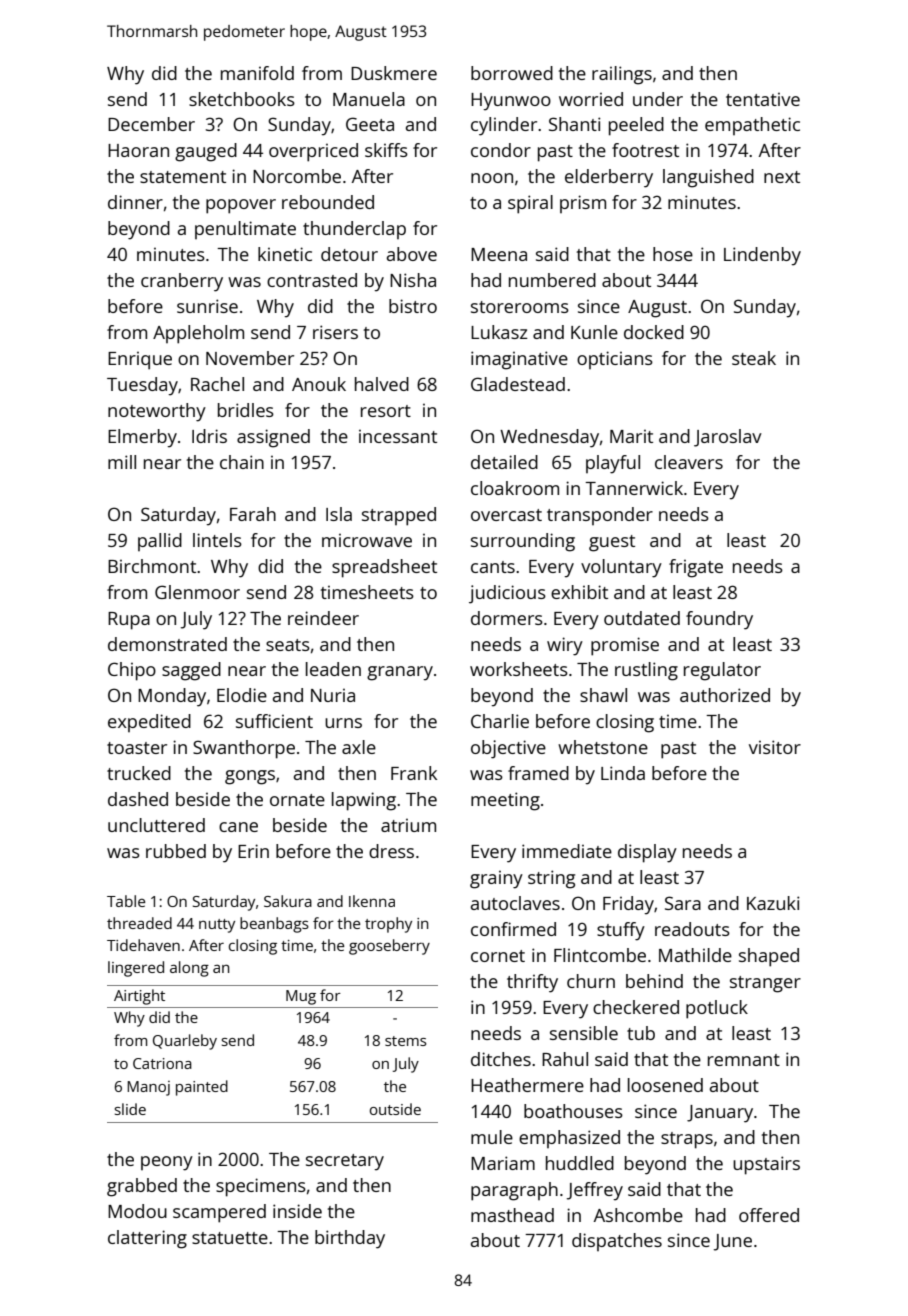  I want to click on mule, so click(492, 1137).
